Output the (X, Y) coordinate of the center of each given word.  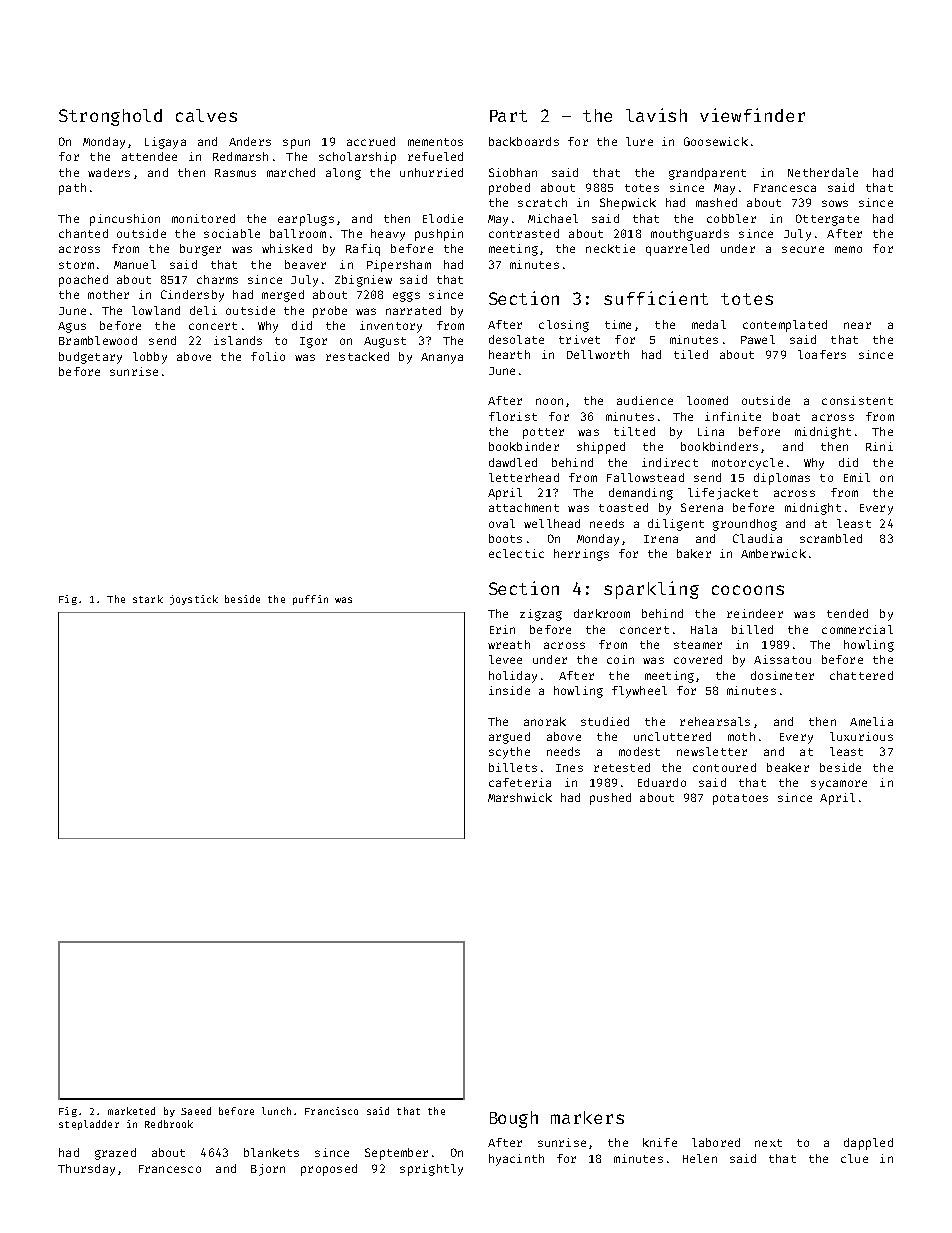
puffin (310, 600)
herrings (581, 555)
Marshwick (520, 797)
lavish (656, 115)
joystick (194, 600)
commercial (857, 629)
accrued (371, 141)
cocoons (748, 590)
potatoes (740, 799)
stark (148, 599)
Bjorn (268, 1170)
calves (206, 115)
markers (587, 1117)
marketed (131, 1111)
